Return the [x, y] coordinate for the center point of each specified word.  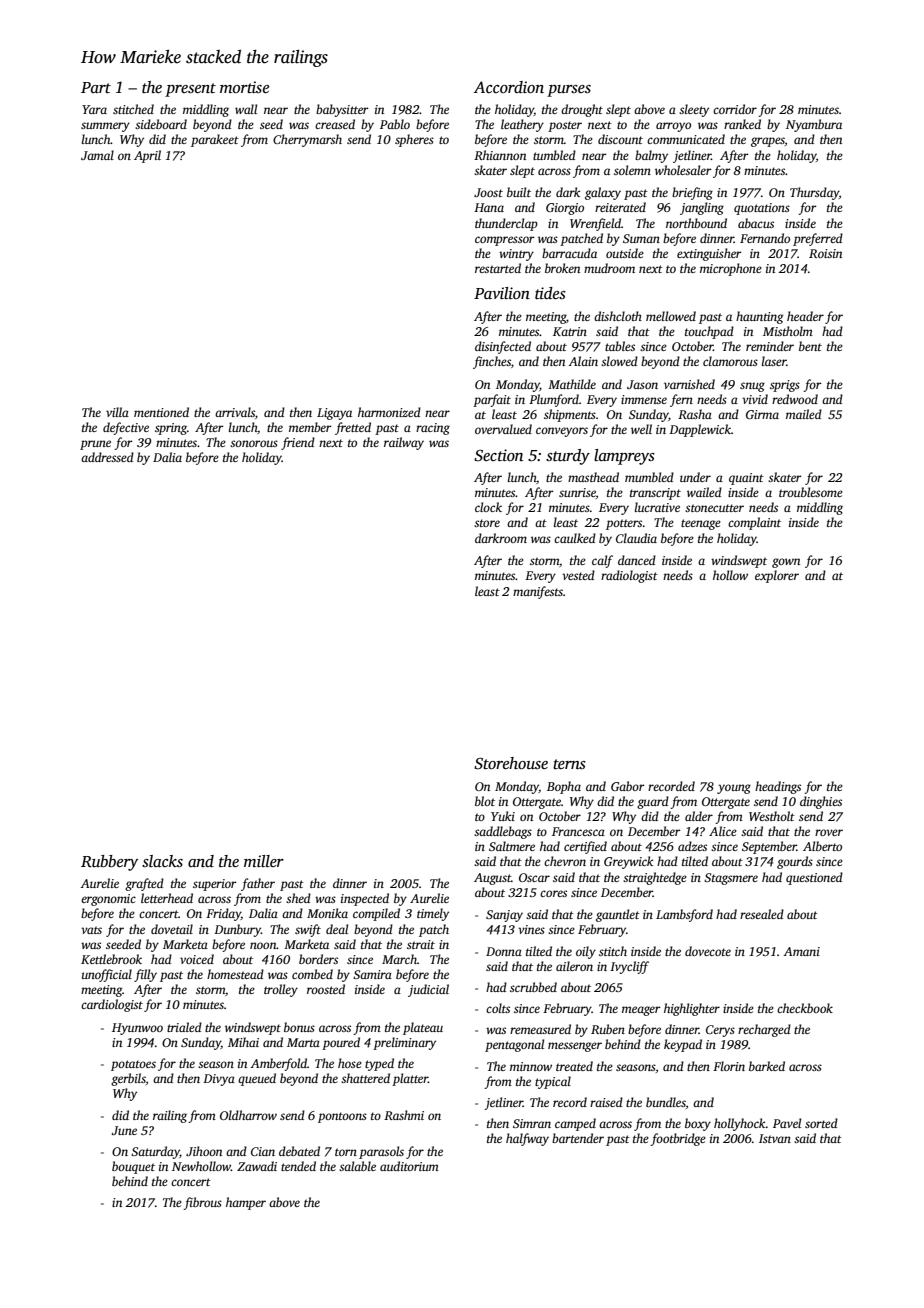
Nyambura [814, 125]
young [734, 789]
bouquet [133, 1167]
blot [485, 801]
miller [264, 861]
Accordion [509, 87]
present [190, 90]
